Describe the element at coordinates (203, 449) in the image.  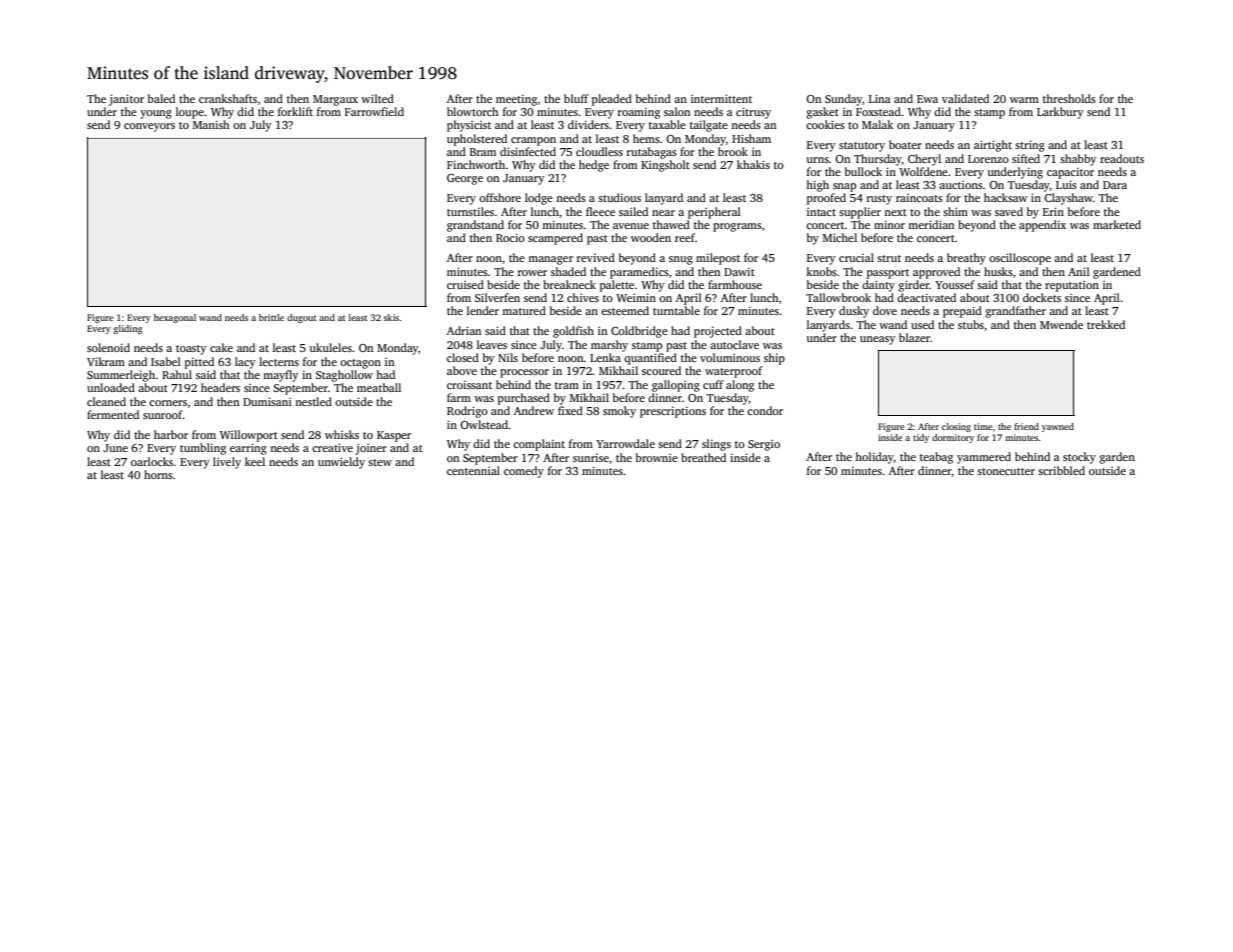
I see `tumbling` at that location.
